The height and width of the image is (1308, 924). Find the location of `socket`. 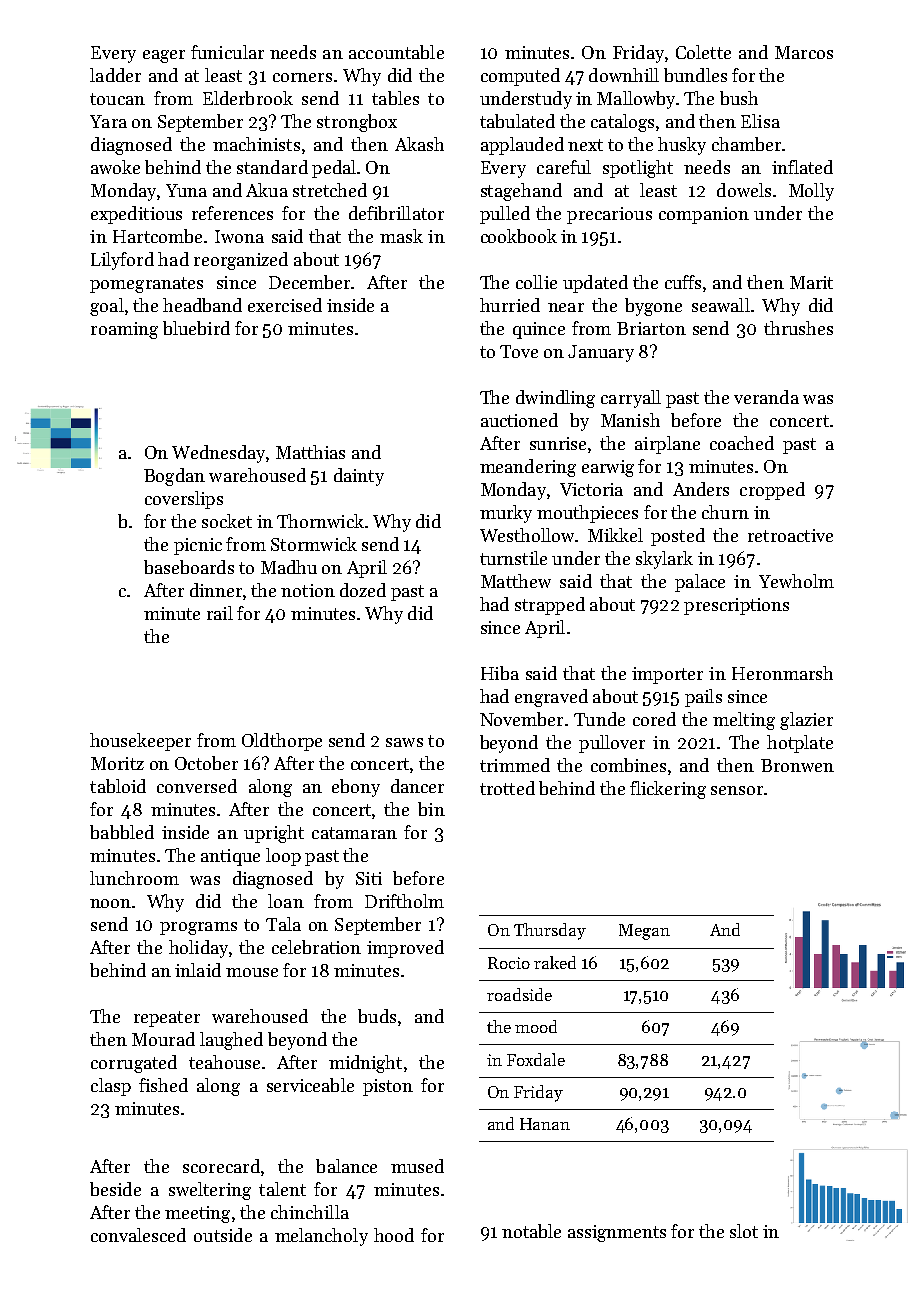

socket is located at coordinates (227, 521).
